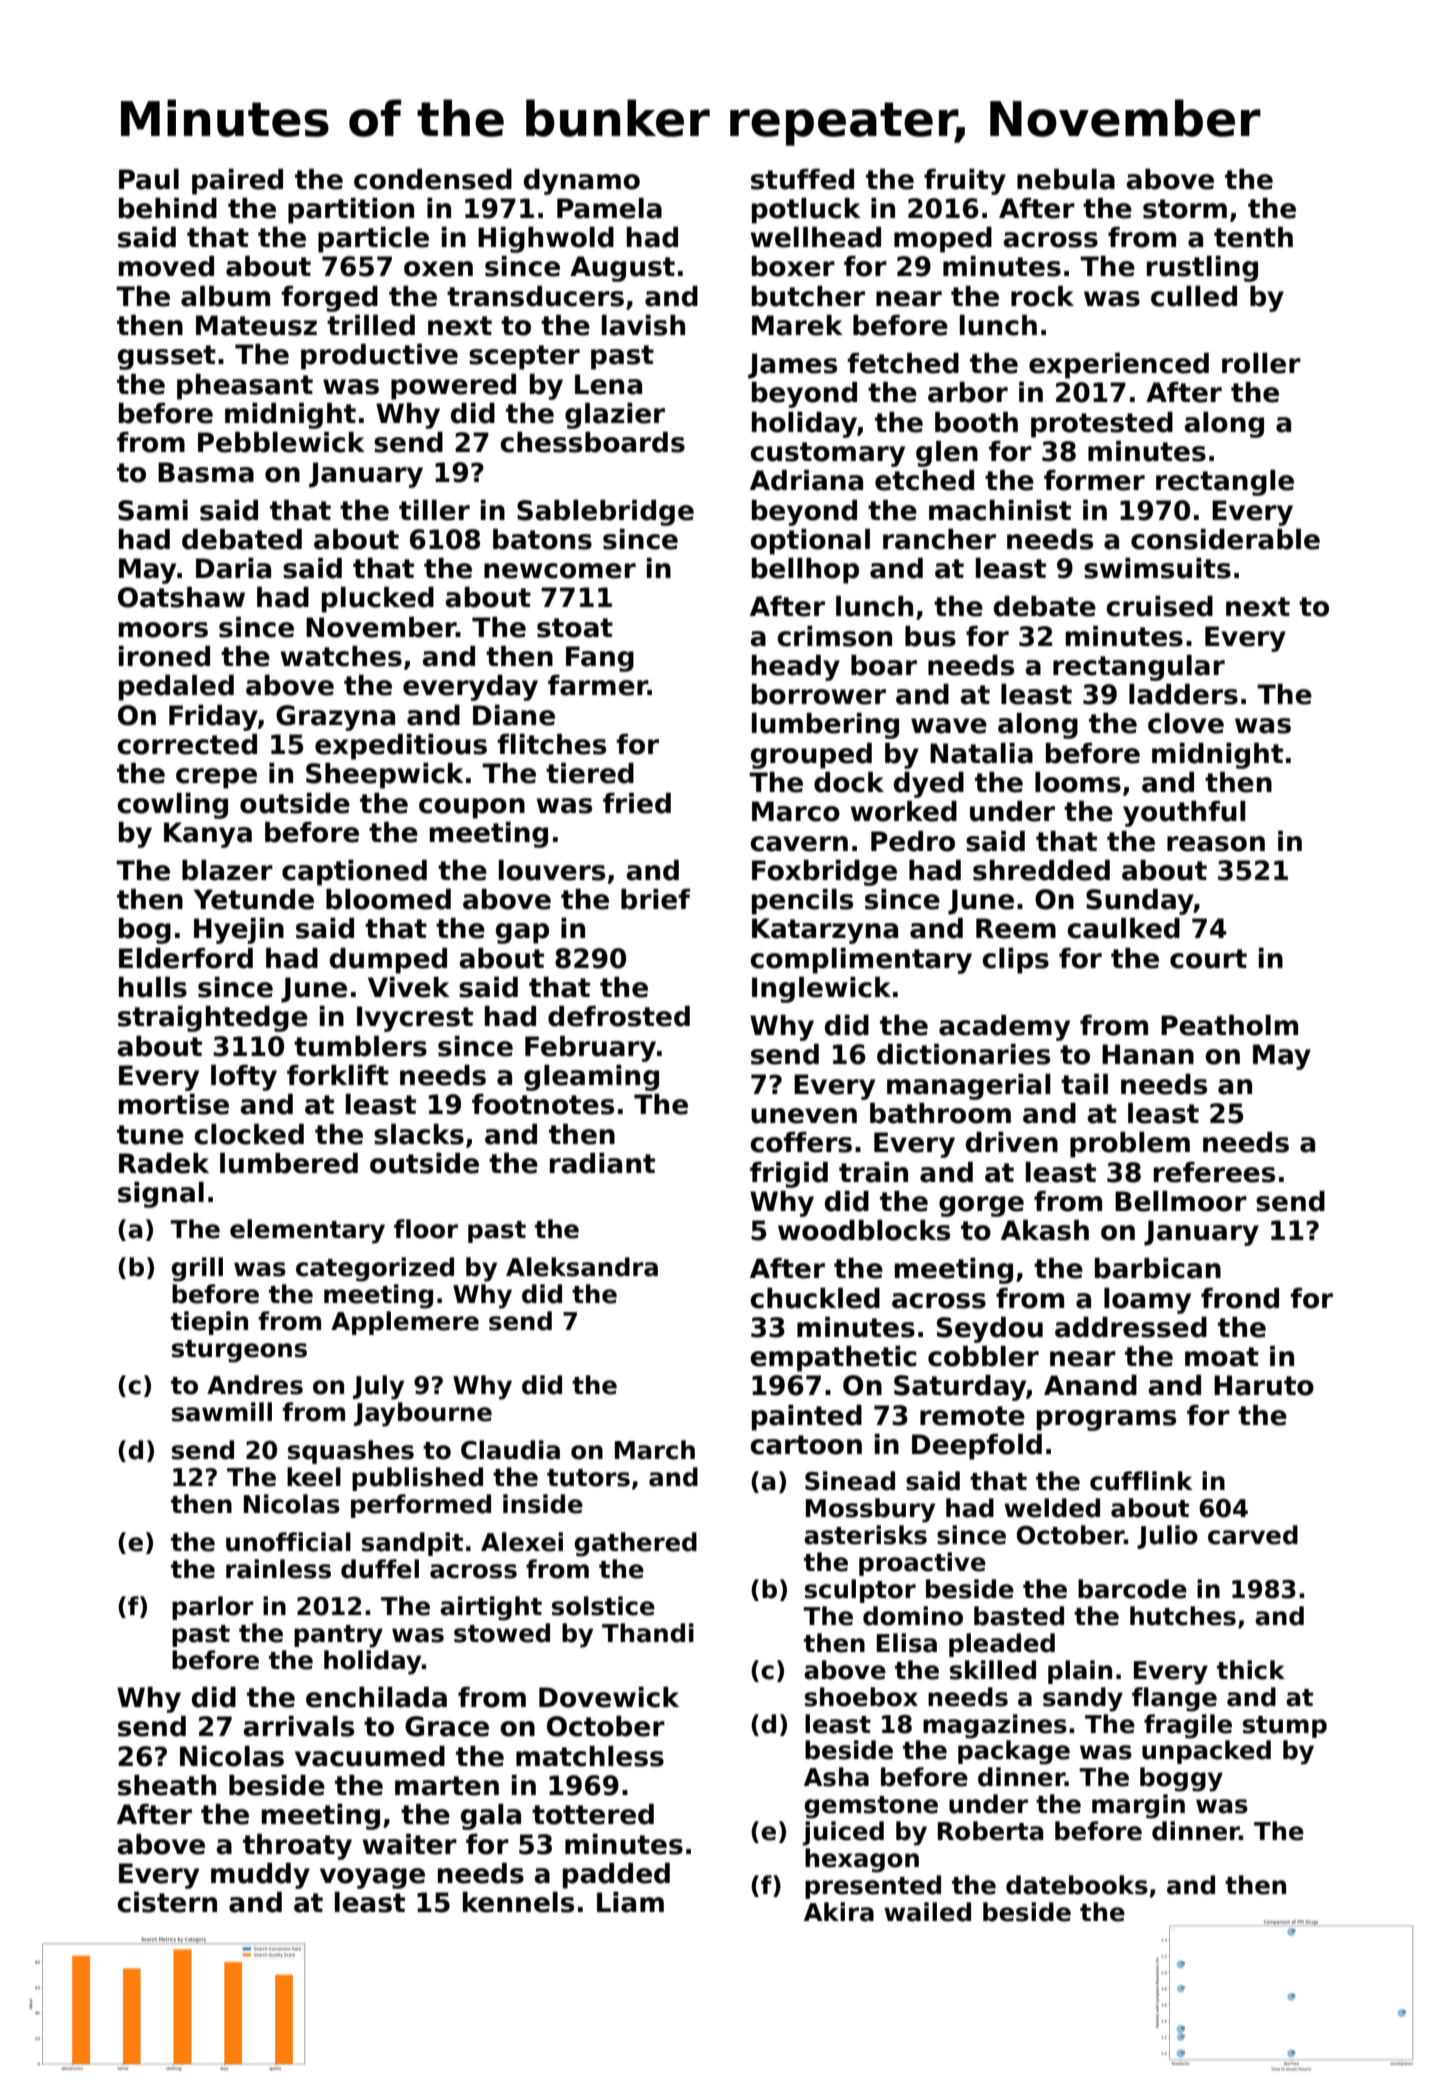 Image resolution: width=1450 pixels, height=2100 pixels. I want to click on reason, so click(1216, 844).
